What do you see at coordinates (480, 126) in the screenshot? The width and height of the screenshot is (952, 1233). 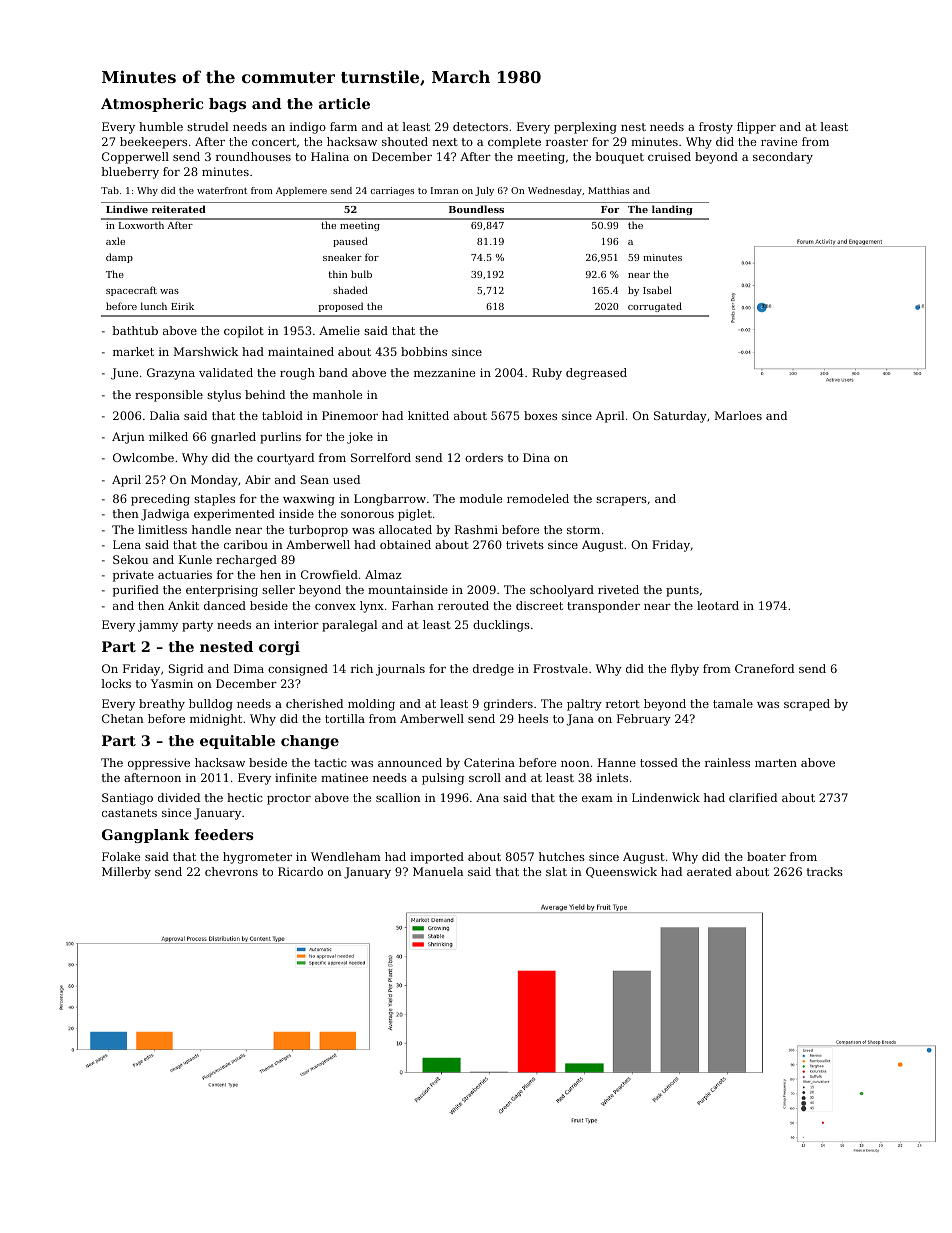 I see `detectors` at bounding box center [480, 126].
